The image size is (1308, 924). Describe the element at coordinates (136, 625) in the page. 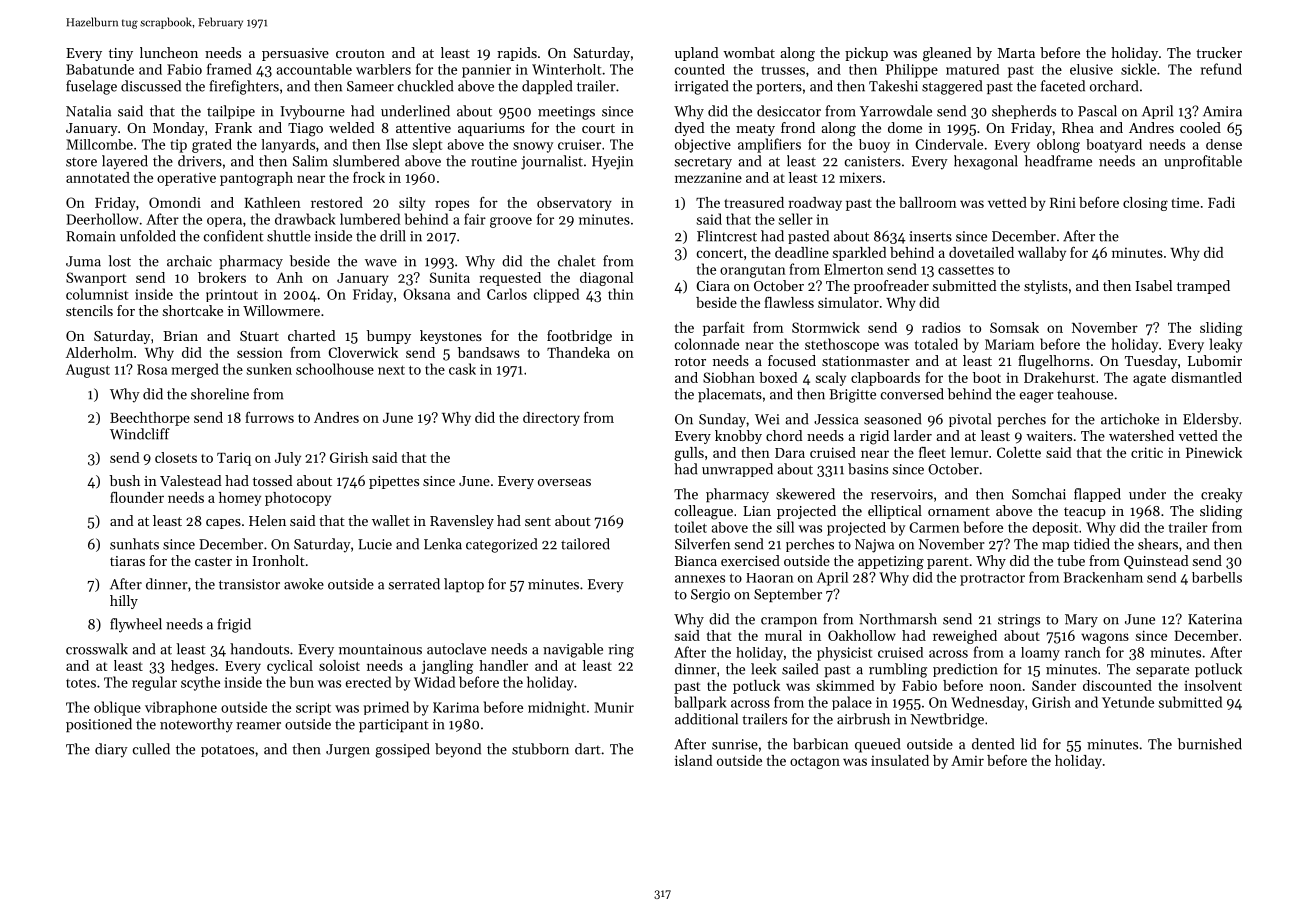

I see `flywheel` at that location.
